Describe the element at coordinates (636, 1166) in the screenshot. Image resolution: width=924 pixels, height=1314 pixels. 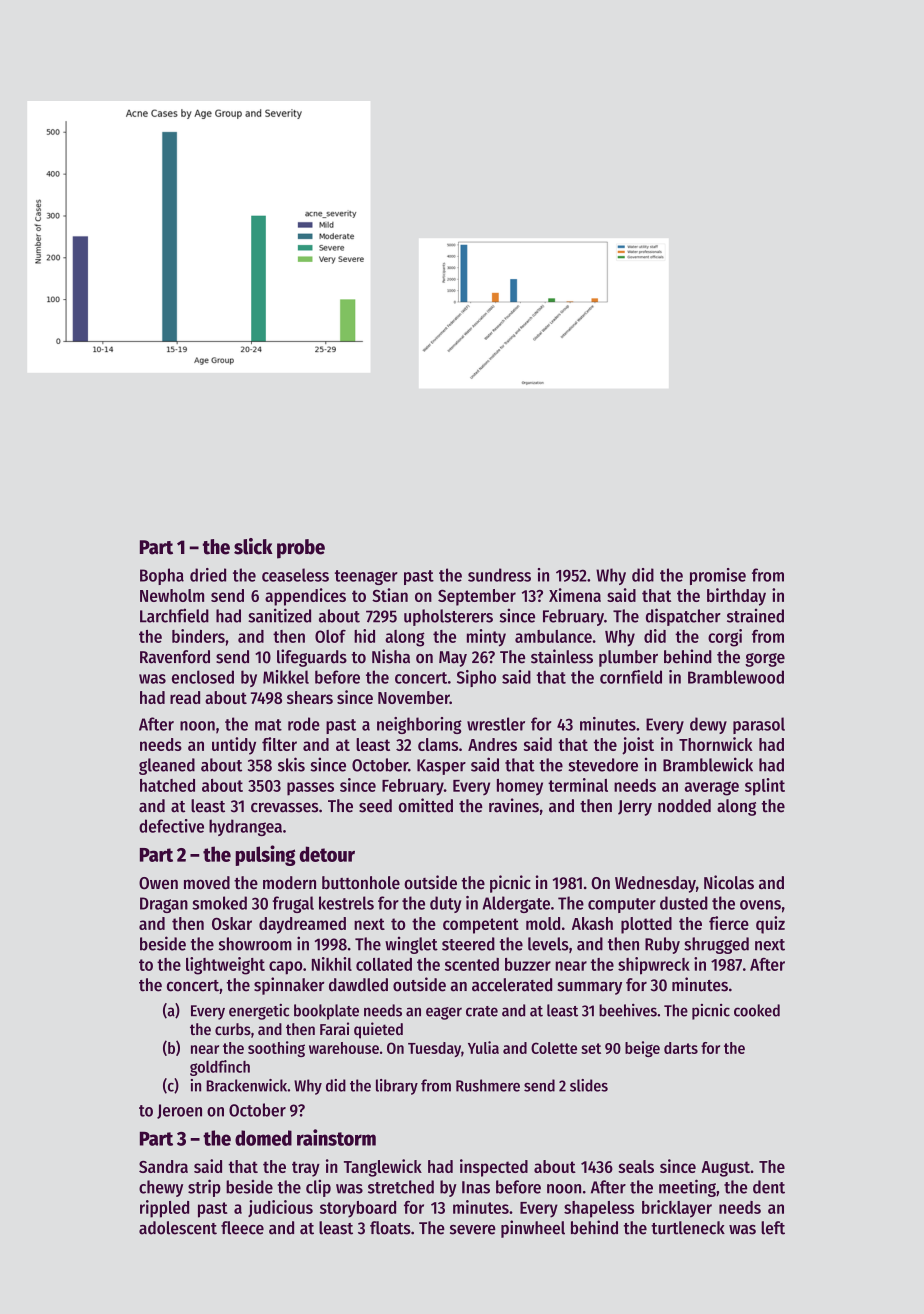
I see `seals` at that location.
